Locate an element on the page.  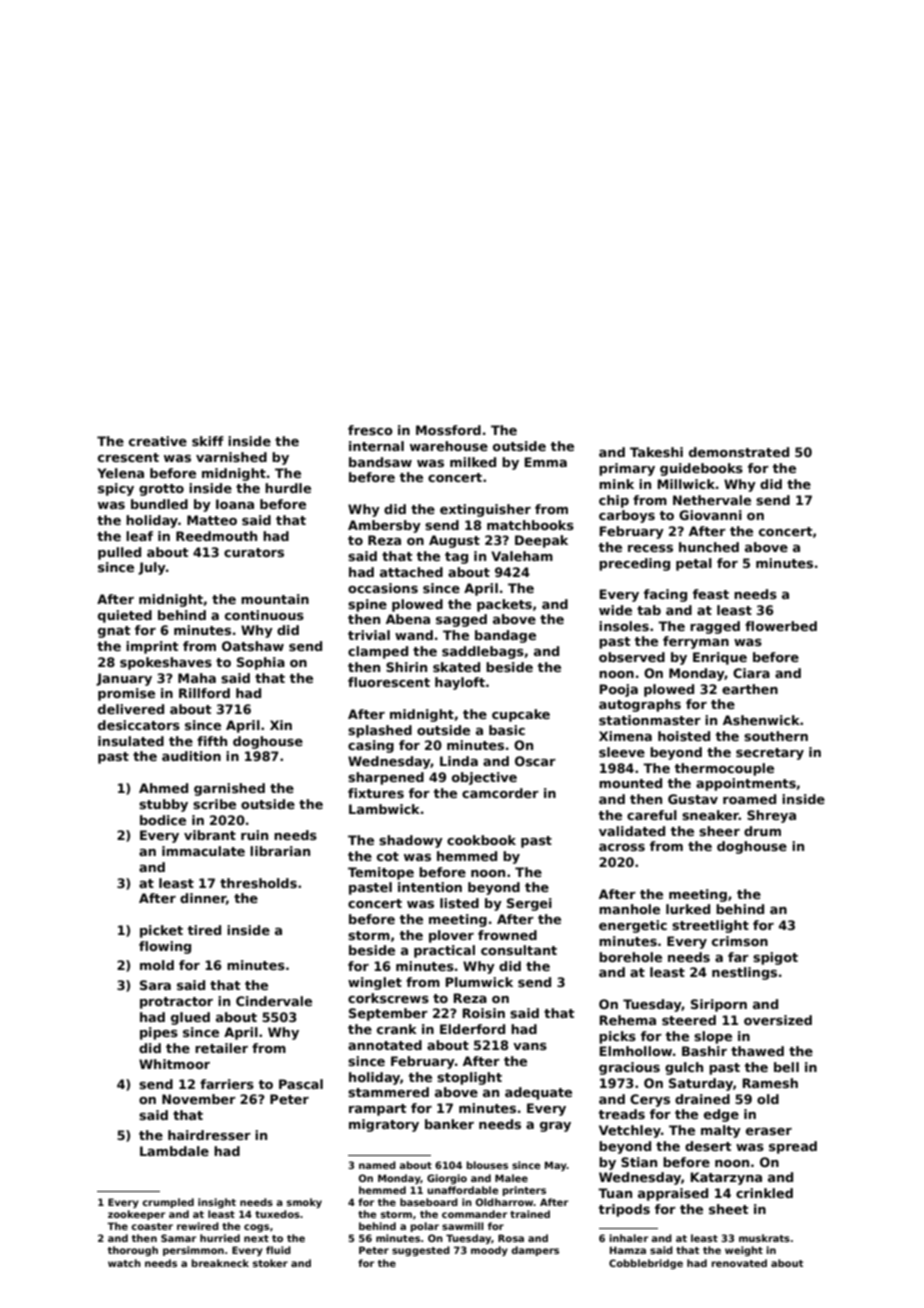
immaculate is located at coordinates (203, 851).
